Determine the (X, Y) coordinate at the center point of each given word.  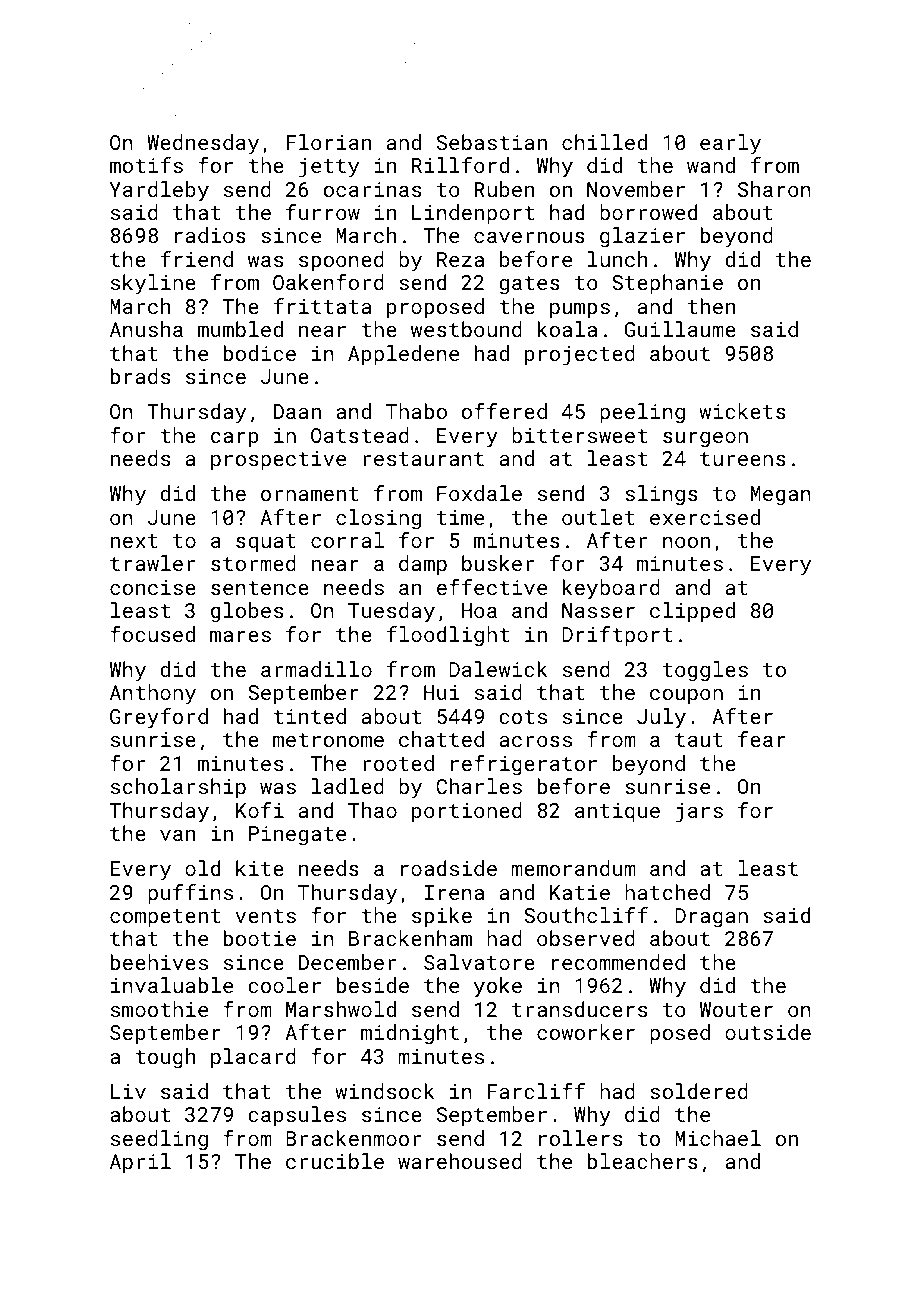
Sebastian (492, 142)
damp (423, 565)
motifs (146, 165)
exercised (705, 517)
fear (762, 739)
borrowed (648, 212)
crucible (335, 1161)
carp (235, 439)
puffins (190, 894)
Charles (479, 786)
